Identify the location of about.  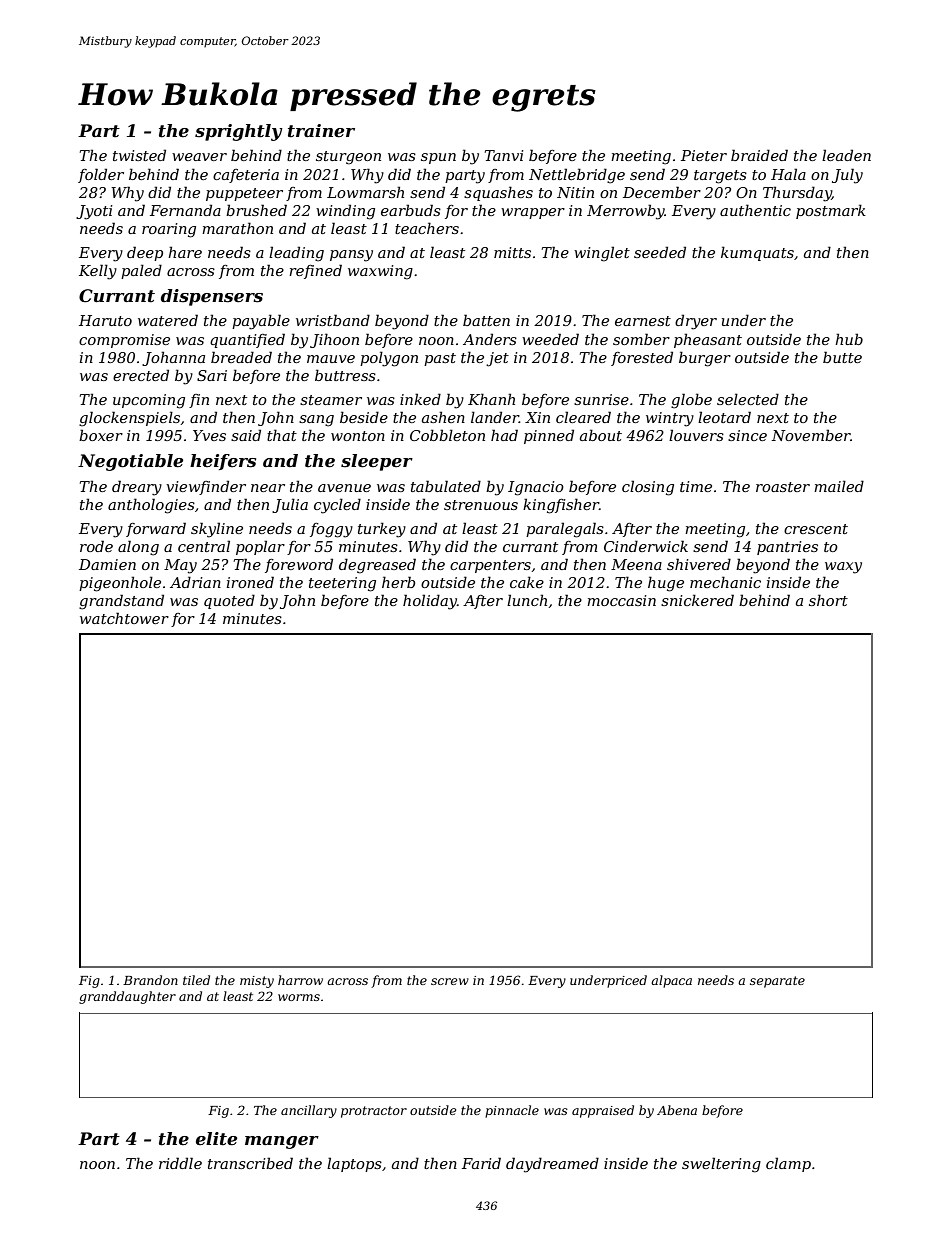
(601, 435).
